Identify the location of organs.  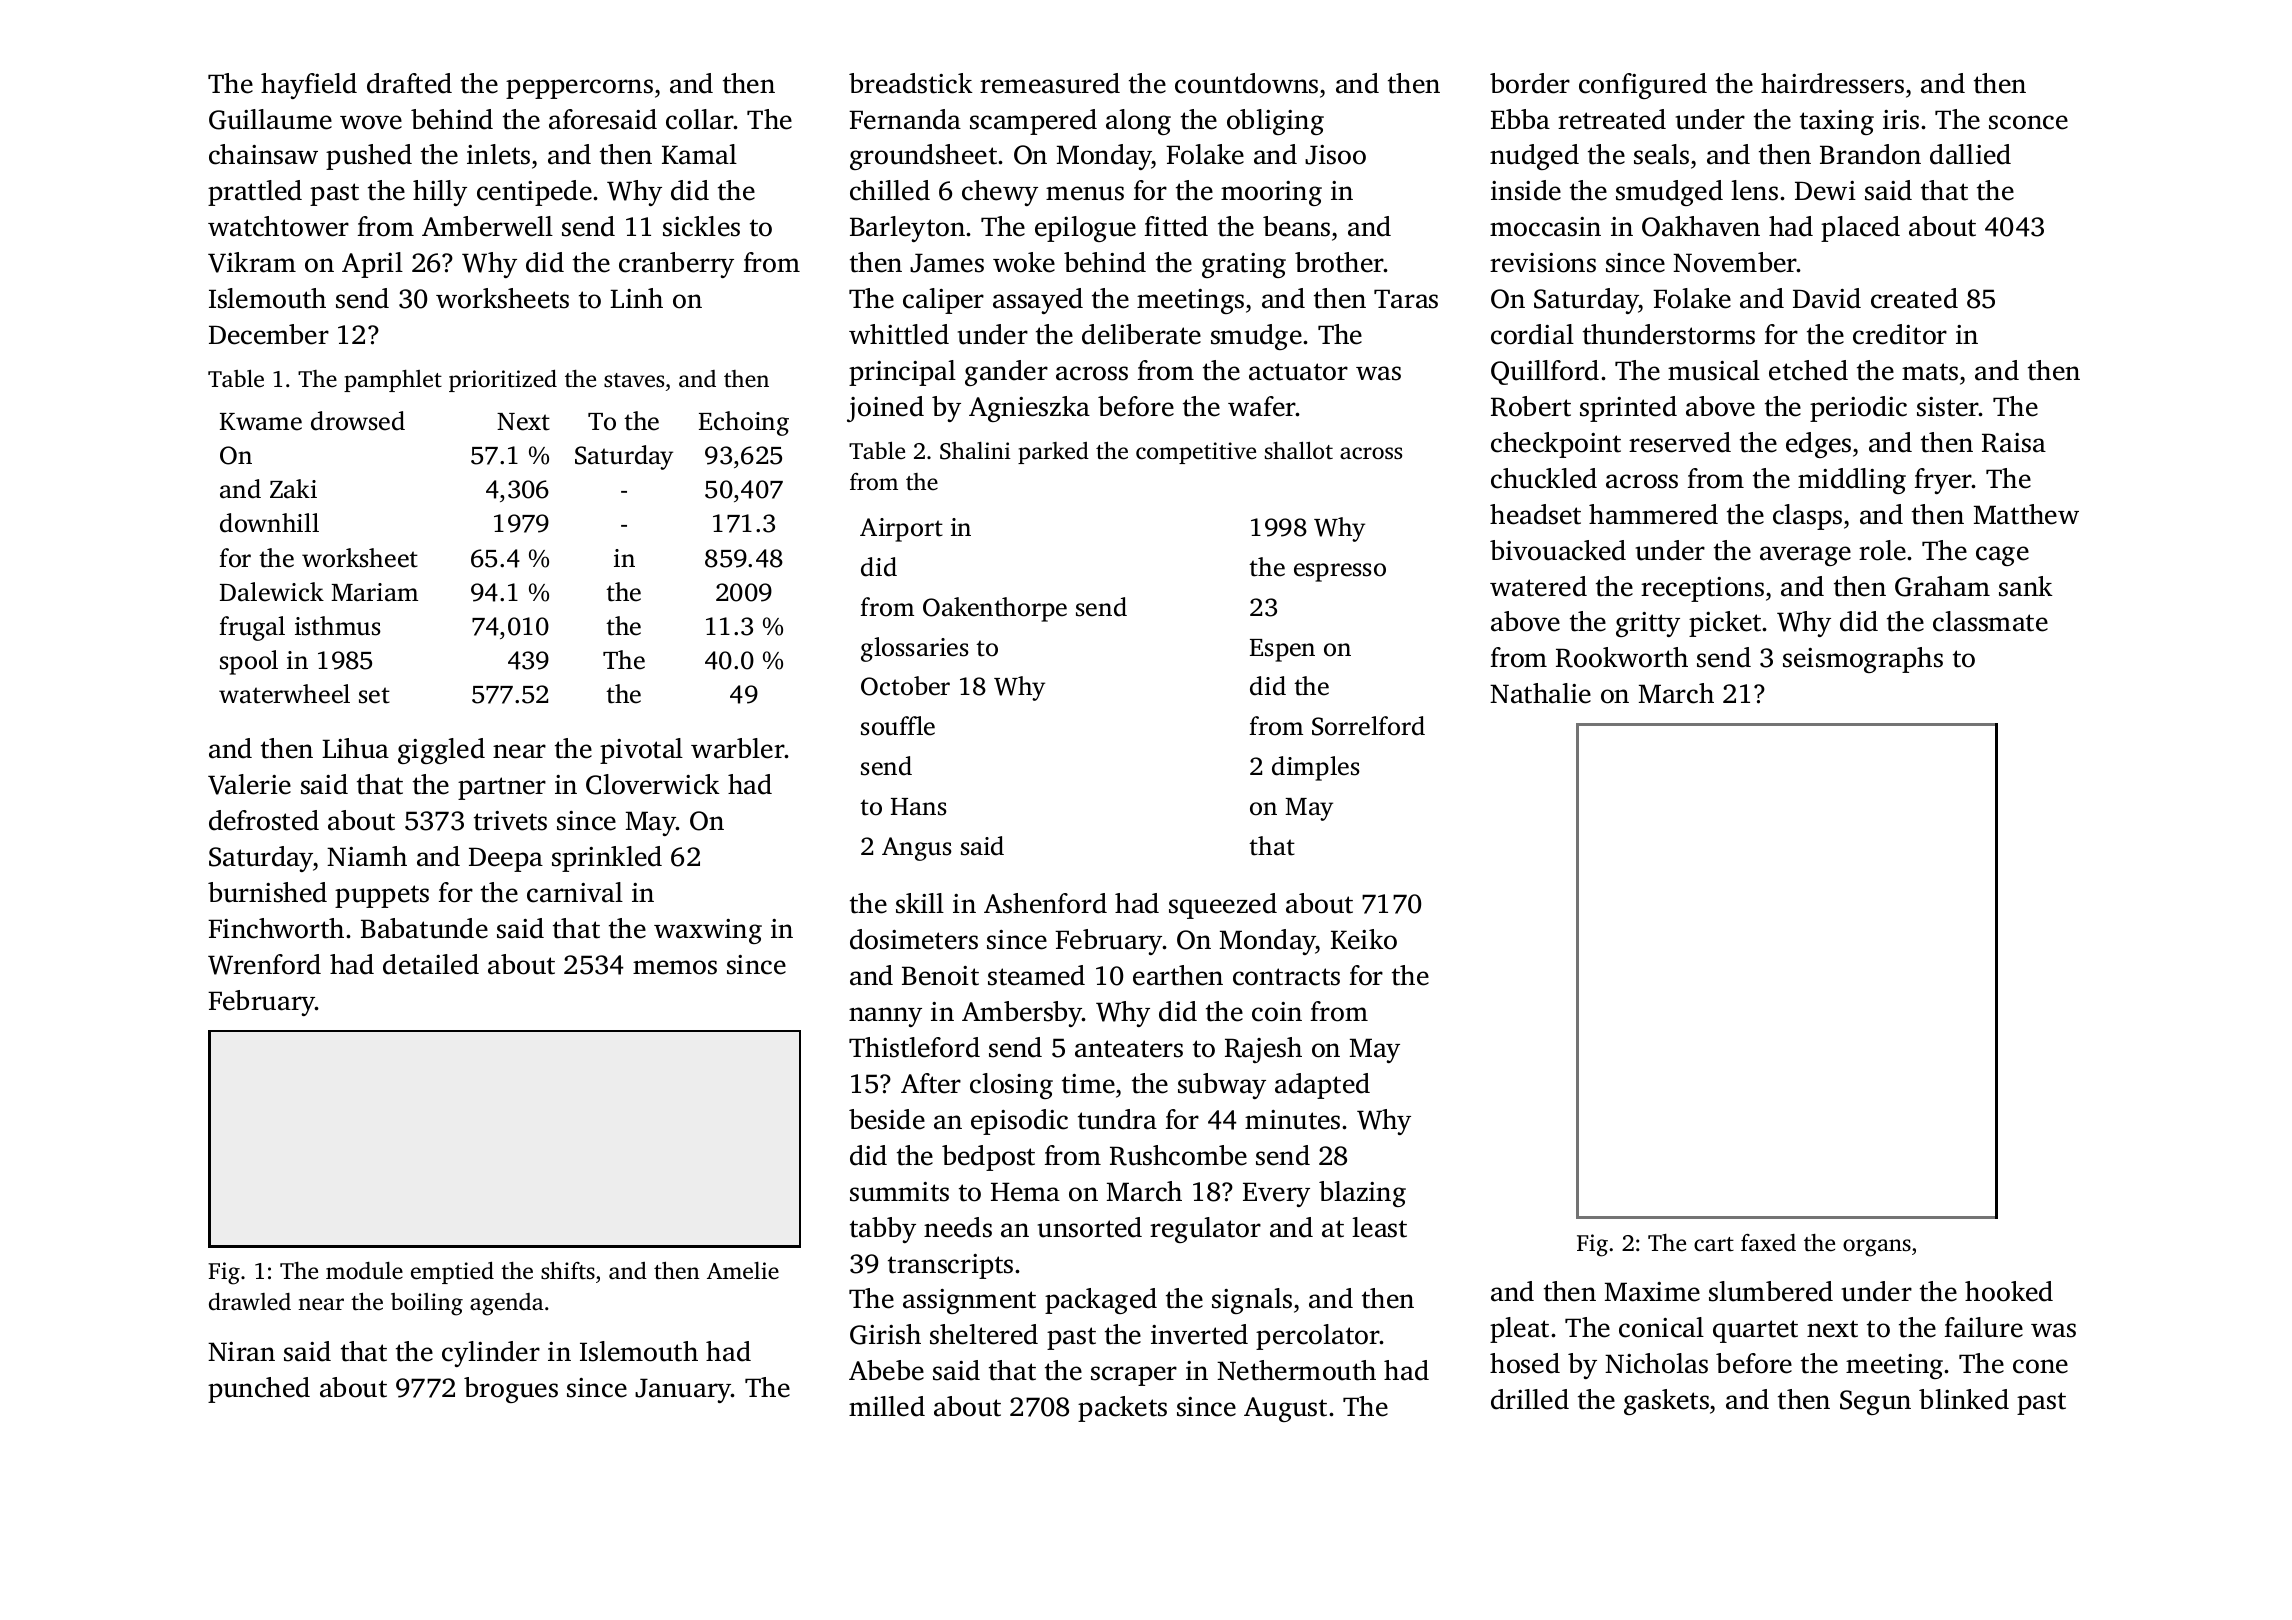
(1877, 1248).
